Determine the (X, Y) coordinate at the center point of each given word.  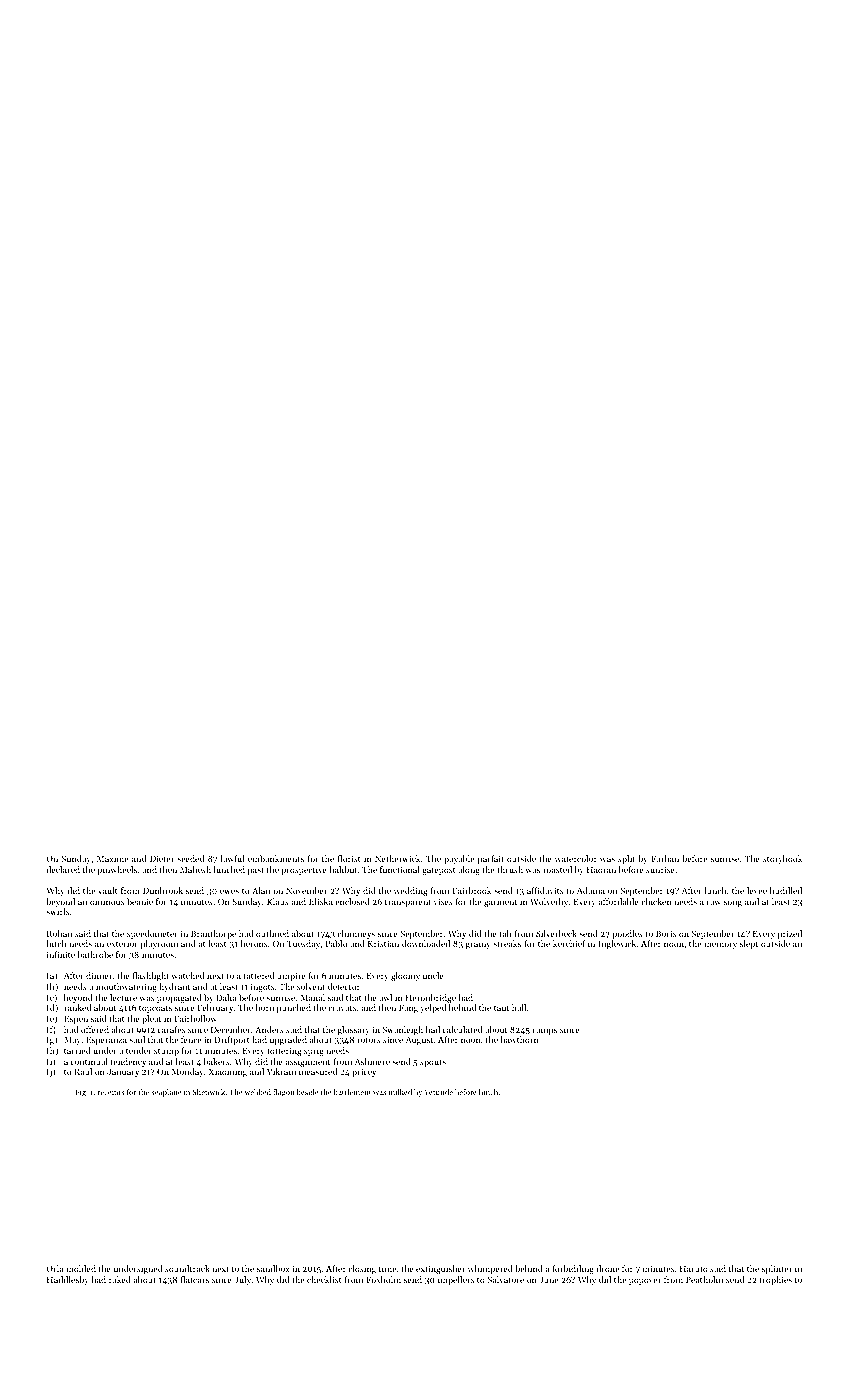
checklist (324, 1279)
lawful (232, 858)
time (387, 1269)
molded (81, 1268)
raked (120, 1279)
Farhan (665, 858)
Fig (81, 1093)
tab (505, 933)
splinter (777, 1269)
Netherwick (397, 858)
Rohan (59, 933)
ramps (545, 1031)
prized (790, 934)
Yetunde (438, 1092)
